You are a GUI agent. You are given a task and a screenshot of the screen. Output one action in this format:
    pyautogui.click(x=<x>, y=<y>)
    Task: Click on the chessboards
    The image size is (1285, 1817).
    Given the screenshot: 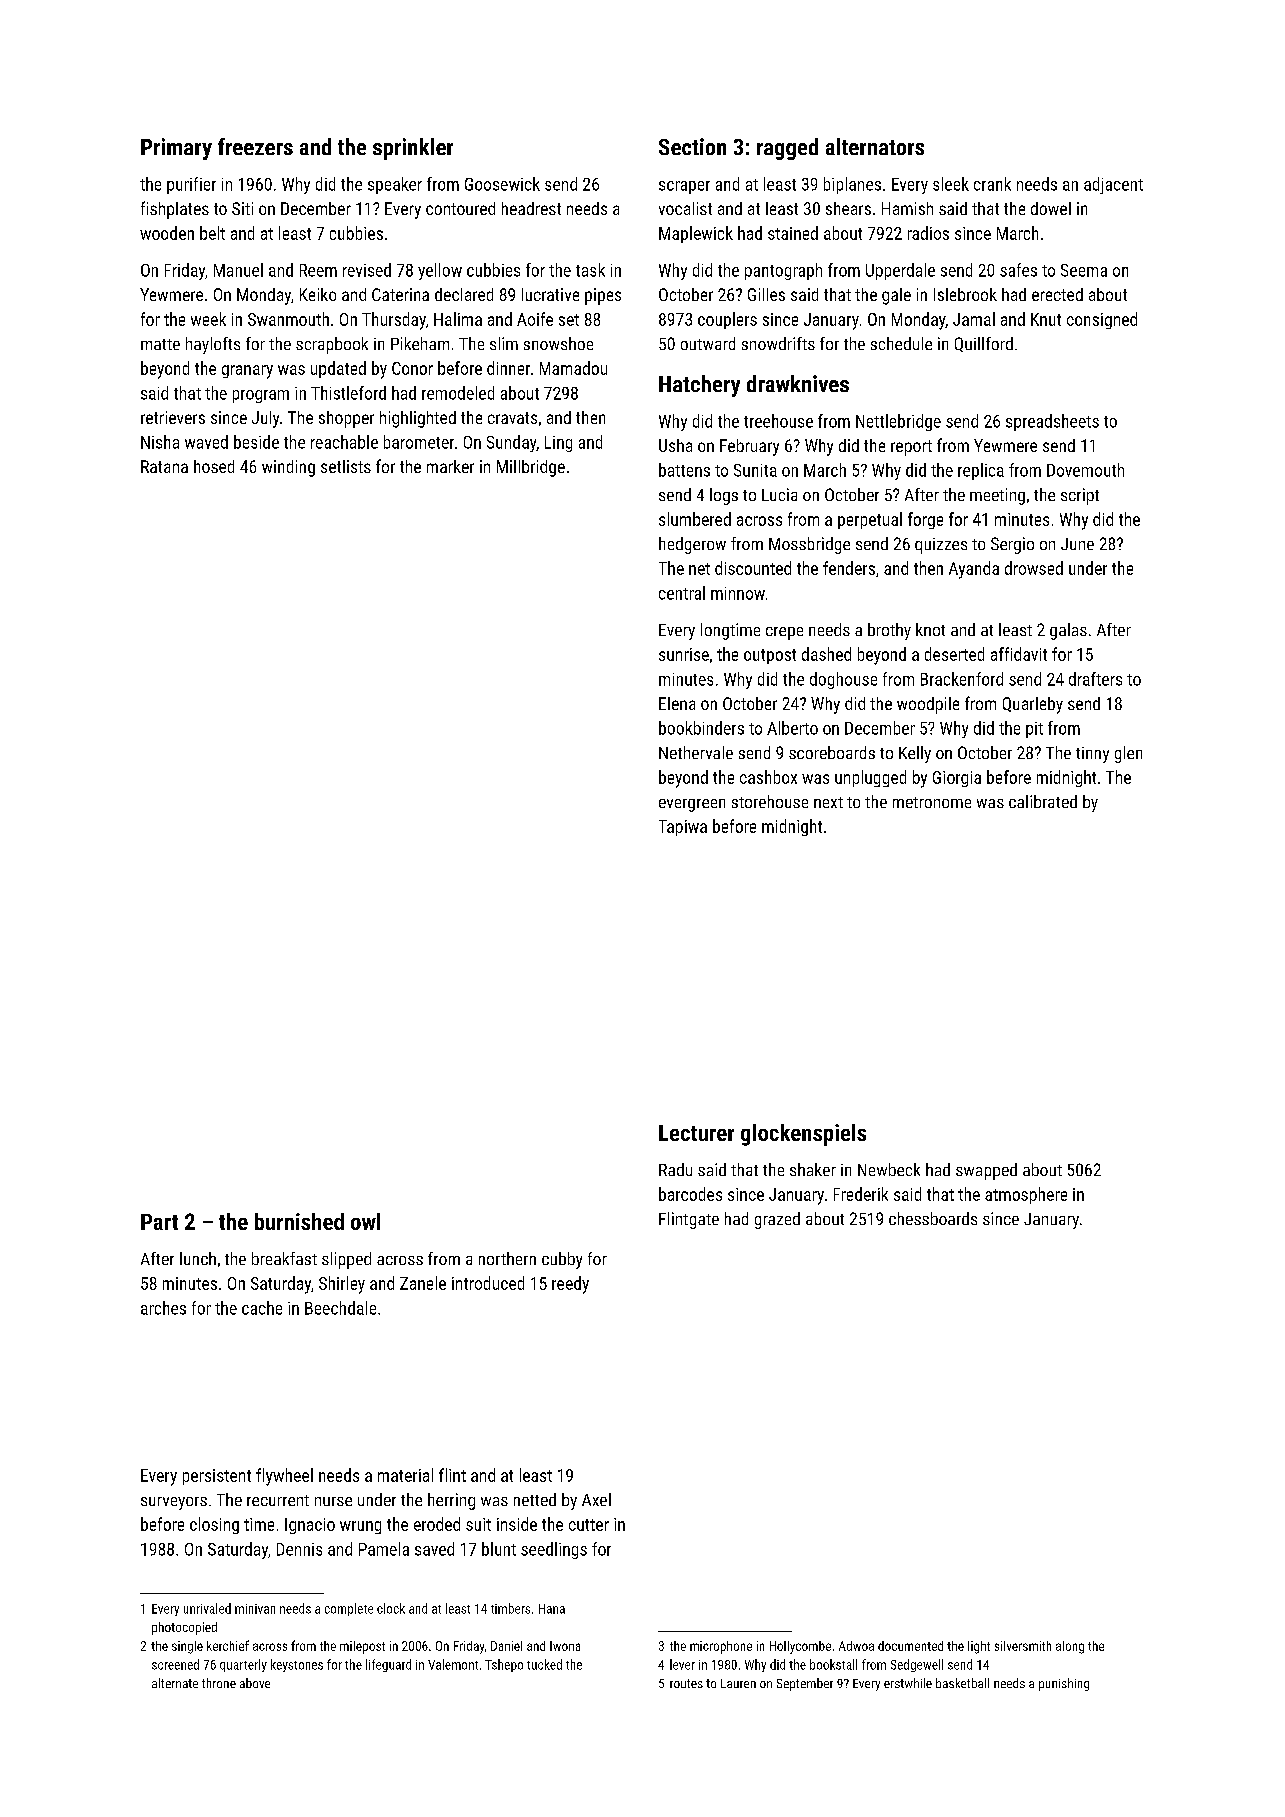 What is the action you would take?
    pyautogui.click(x=933, y=1218)
